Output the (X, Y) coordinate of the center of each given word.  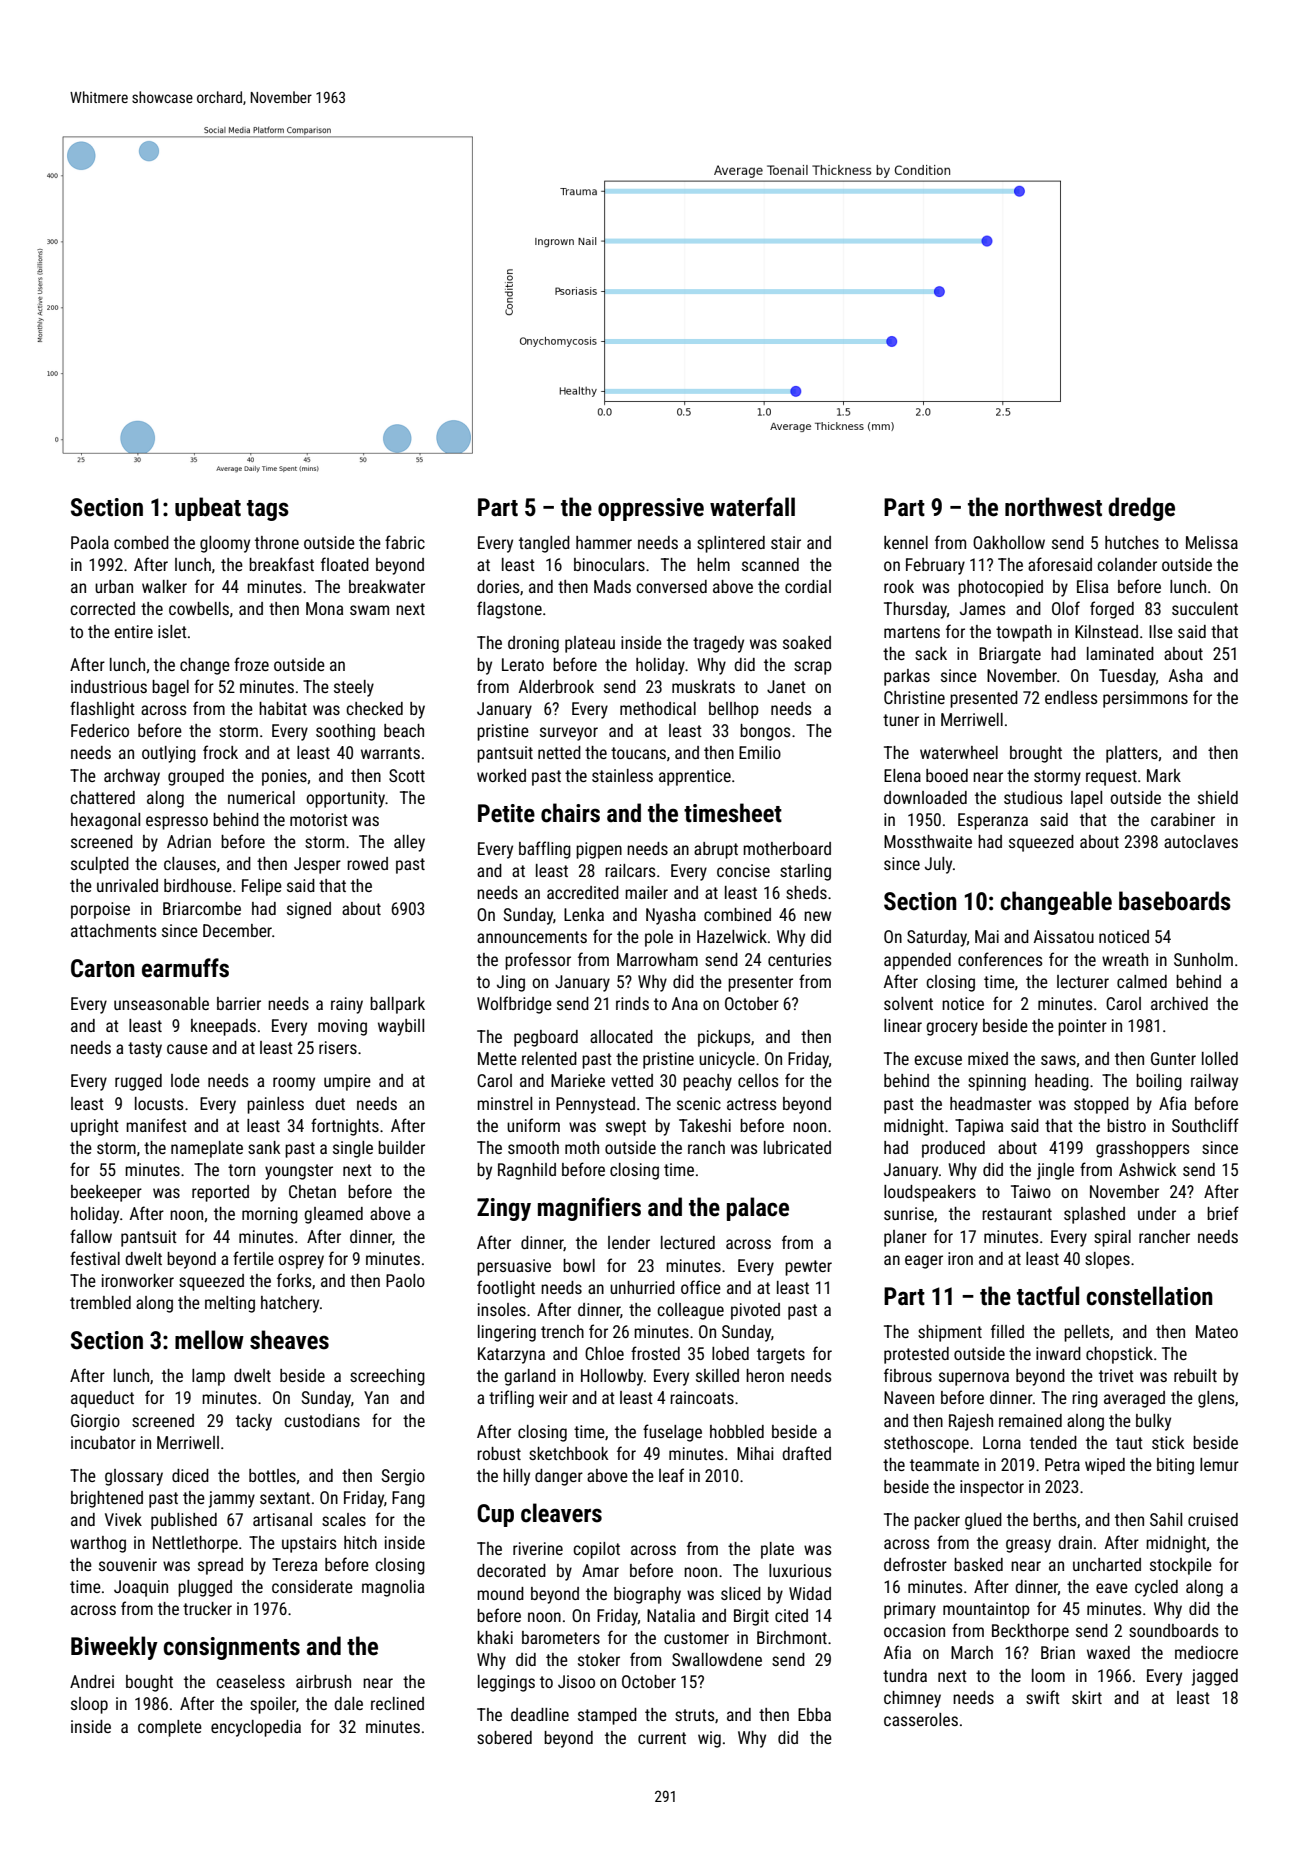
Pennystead (595, 1105)
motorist (319, 819)
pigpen (599, 850)
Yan (376, 1397)
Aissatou (1064, 936)
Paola (90, 542)
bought (149, 1683)
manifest (156, 1125)
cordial (808, 586)
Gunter (1173, 1058)
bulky (1153, 1422)
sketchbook (568, 1453)
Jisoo (576, 1681)
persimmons (1145, 699)
